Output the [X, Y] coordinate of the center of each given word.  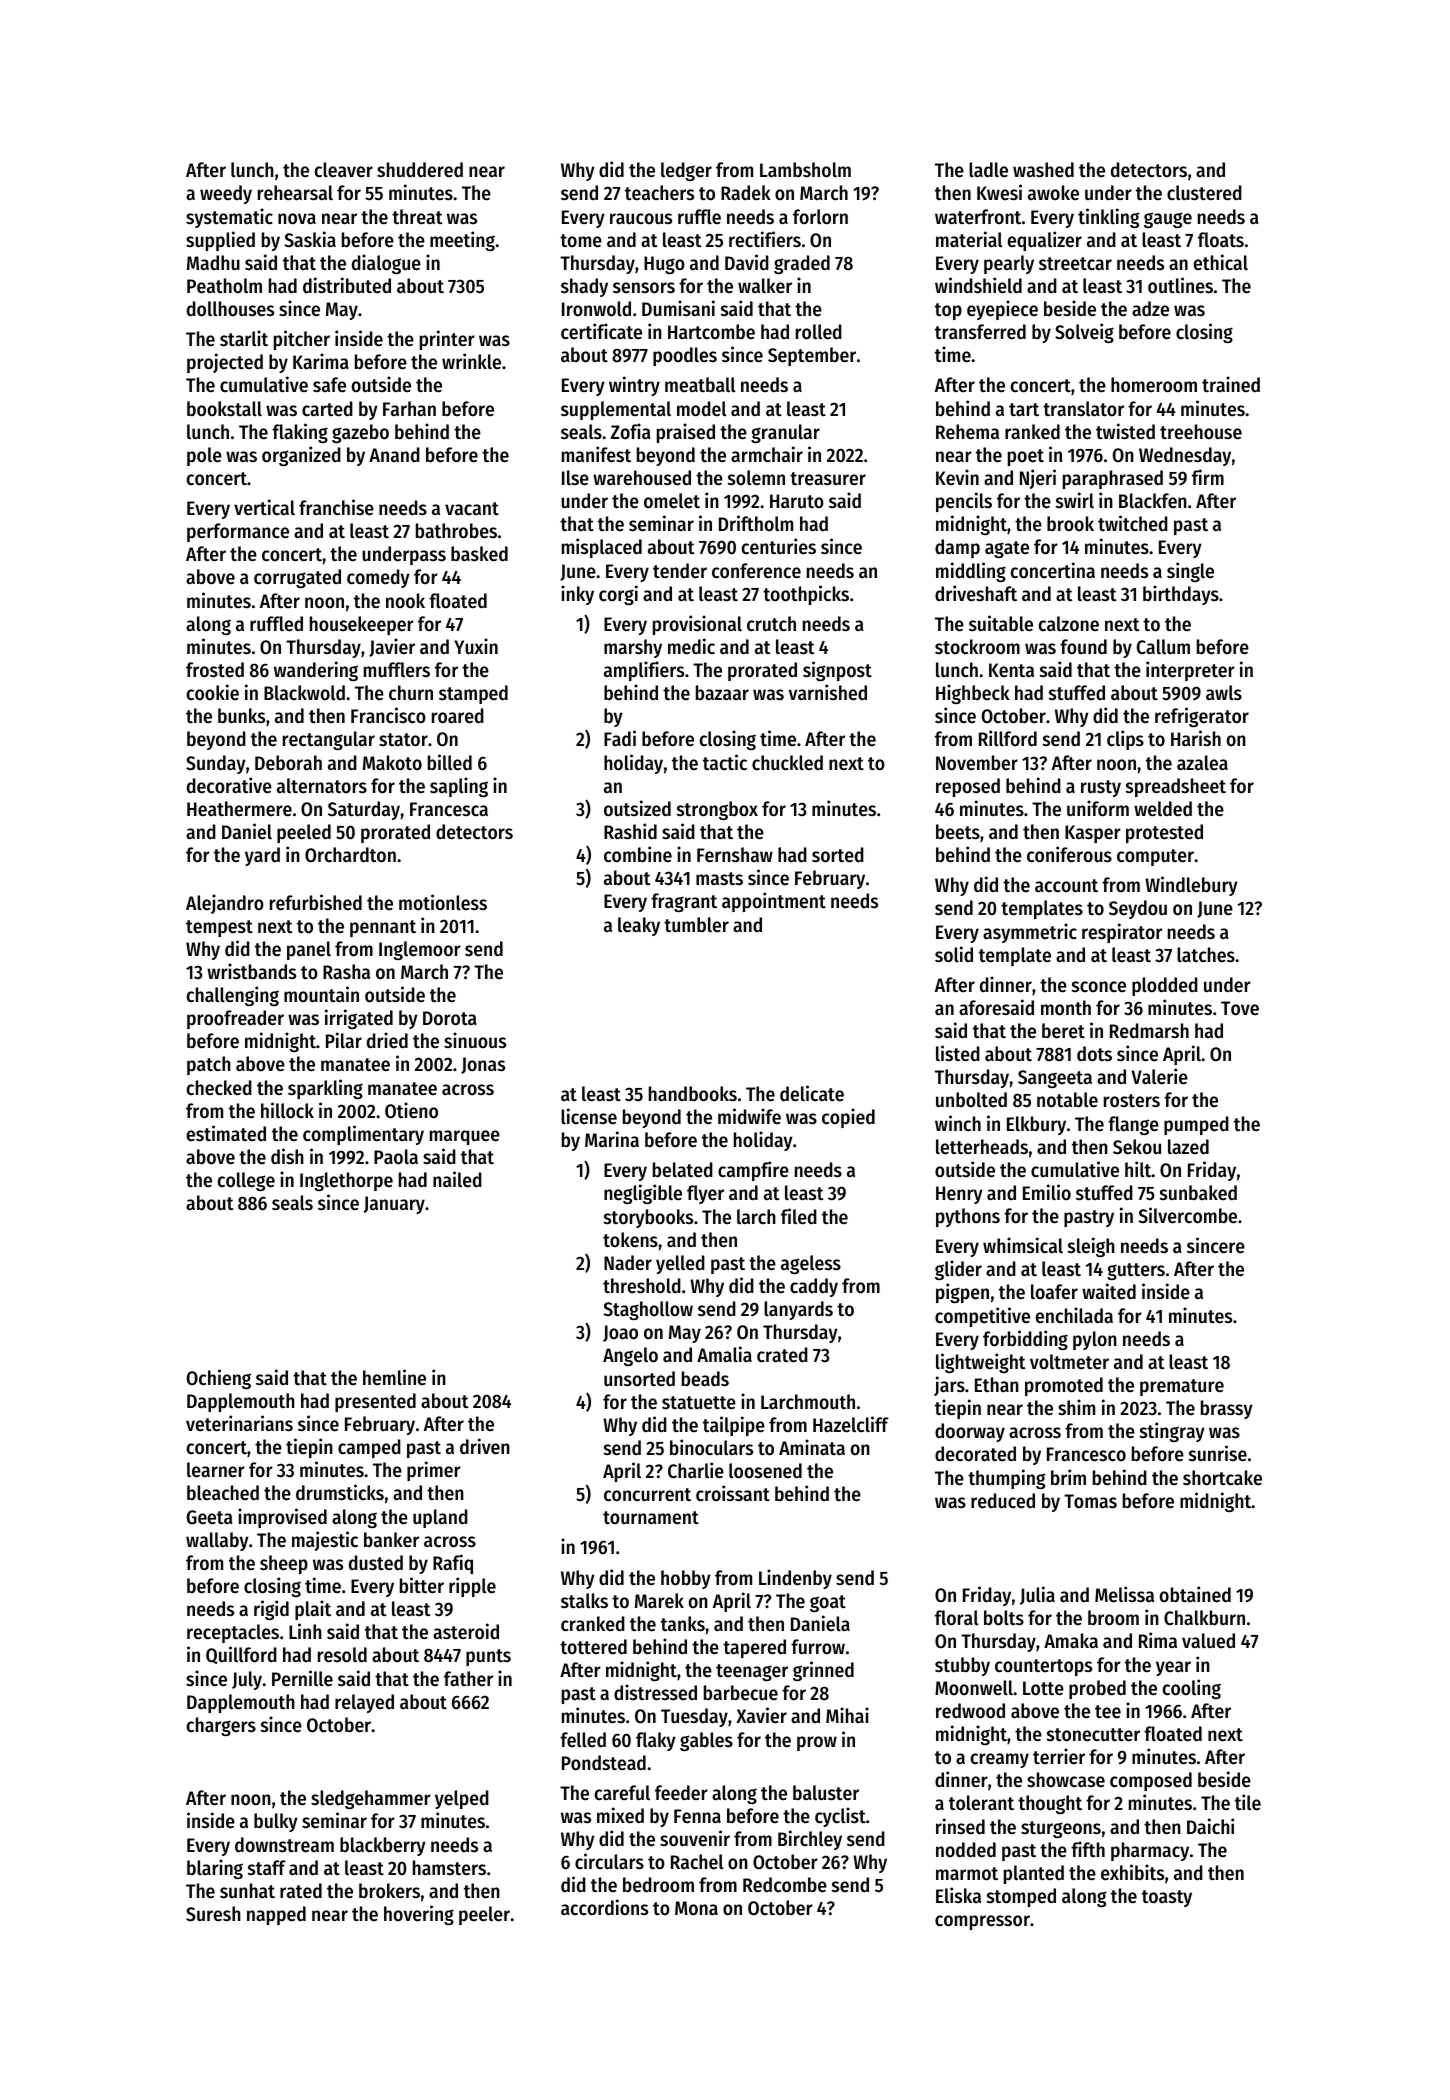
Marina [612, 1139]
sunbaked [1198, 1192]
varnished [828, 692]
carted [327, 409]
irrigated [359, 1019]
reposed [968, 787]
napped [276, 1915]
